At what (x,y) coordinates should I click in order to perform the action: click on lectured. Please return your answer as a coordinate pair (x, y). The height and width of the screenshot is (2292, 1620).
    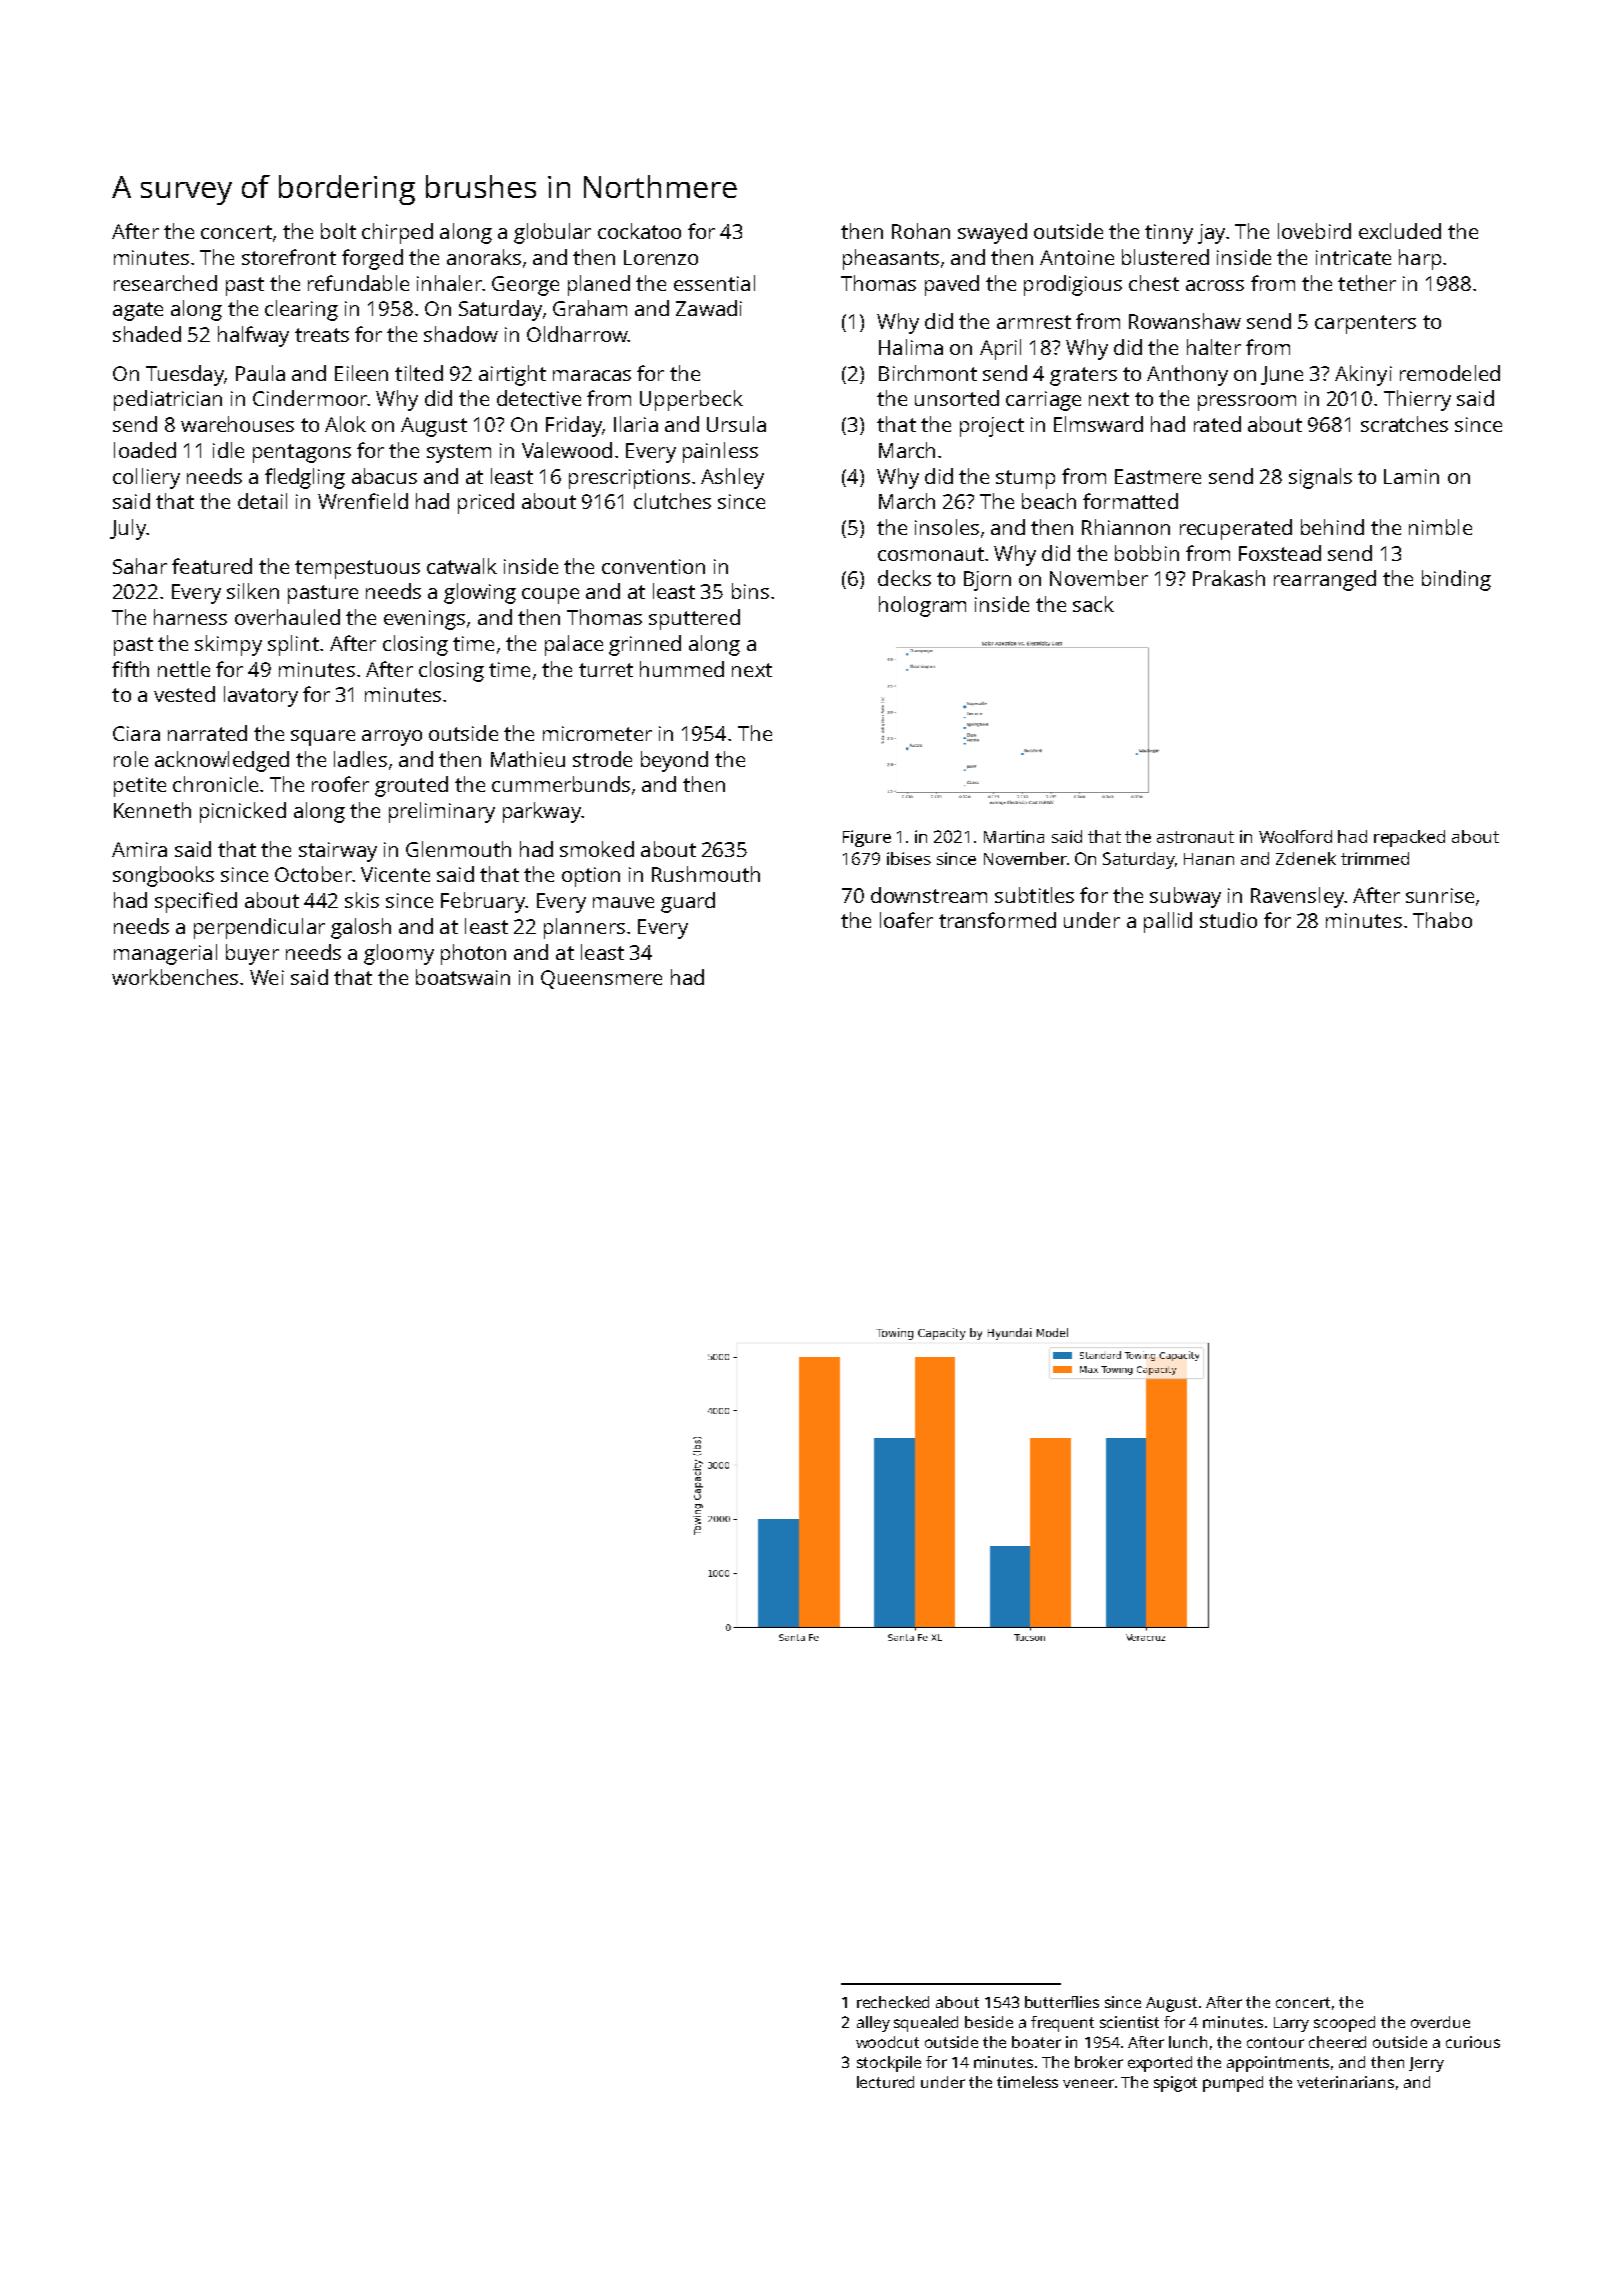
    Looking at the image, I should click on (885, 2082).
